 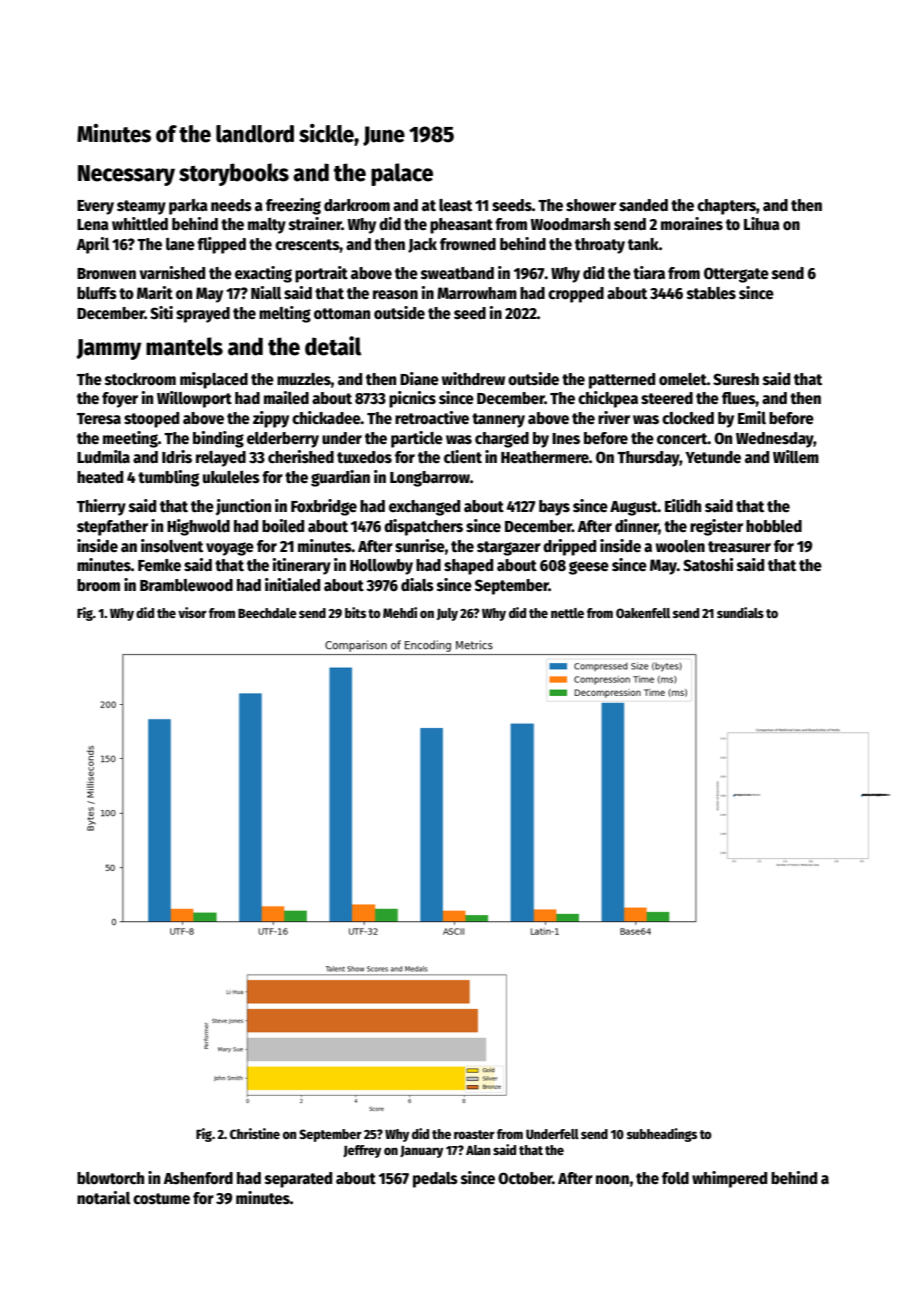 What do you see at coordinates (255, 1133) in the image?
I see `Christine` at bounding box center [255, 1133].
